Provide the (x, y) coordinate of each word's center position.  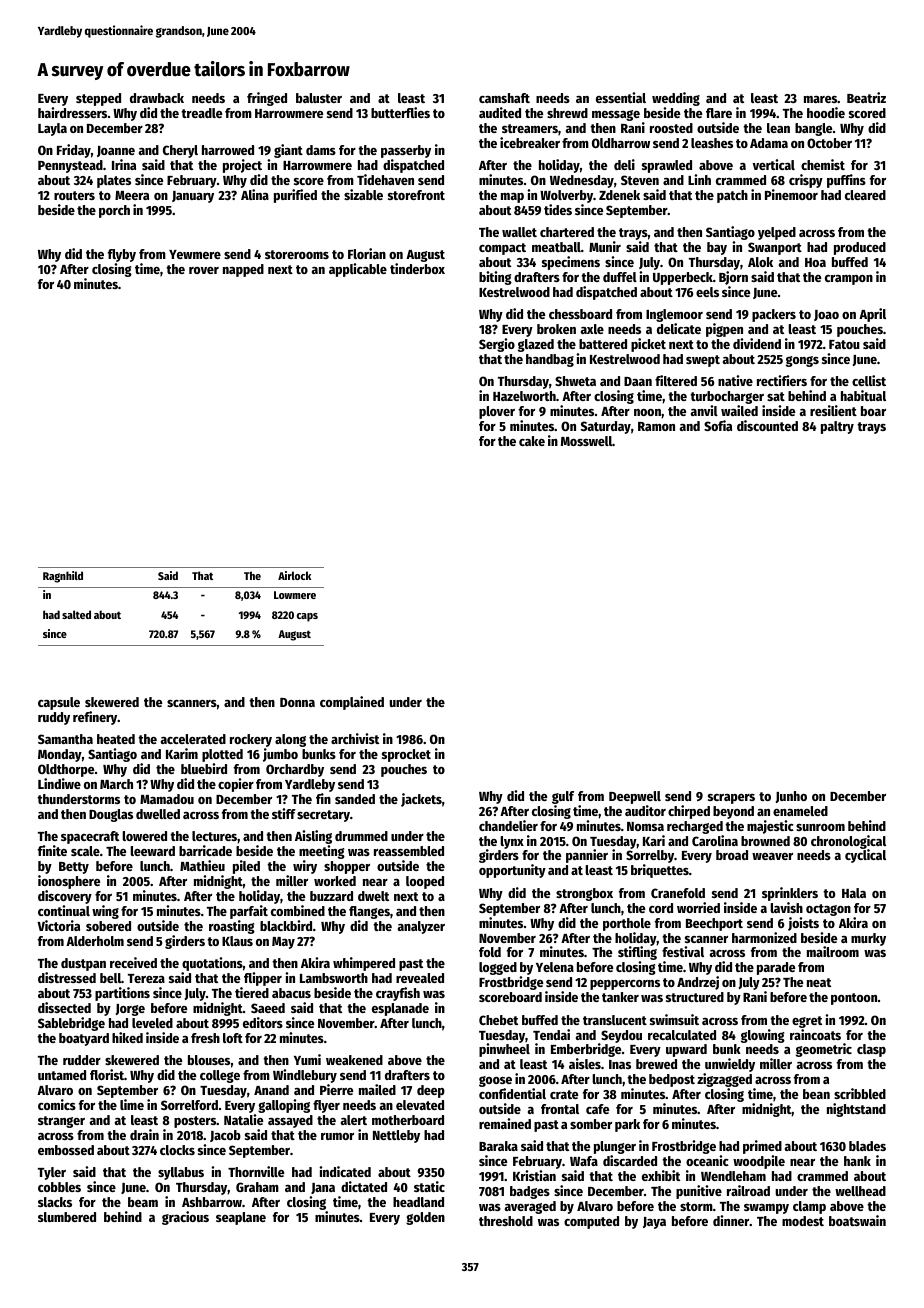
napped (243, 270)
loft (233, 1038)
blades (867, 1146)
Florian (367, 253)
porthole (627, 924)
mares (820, 99)
